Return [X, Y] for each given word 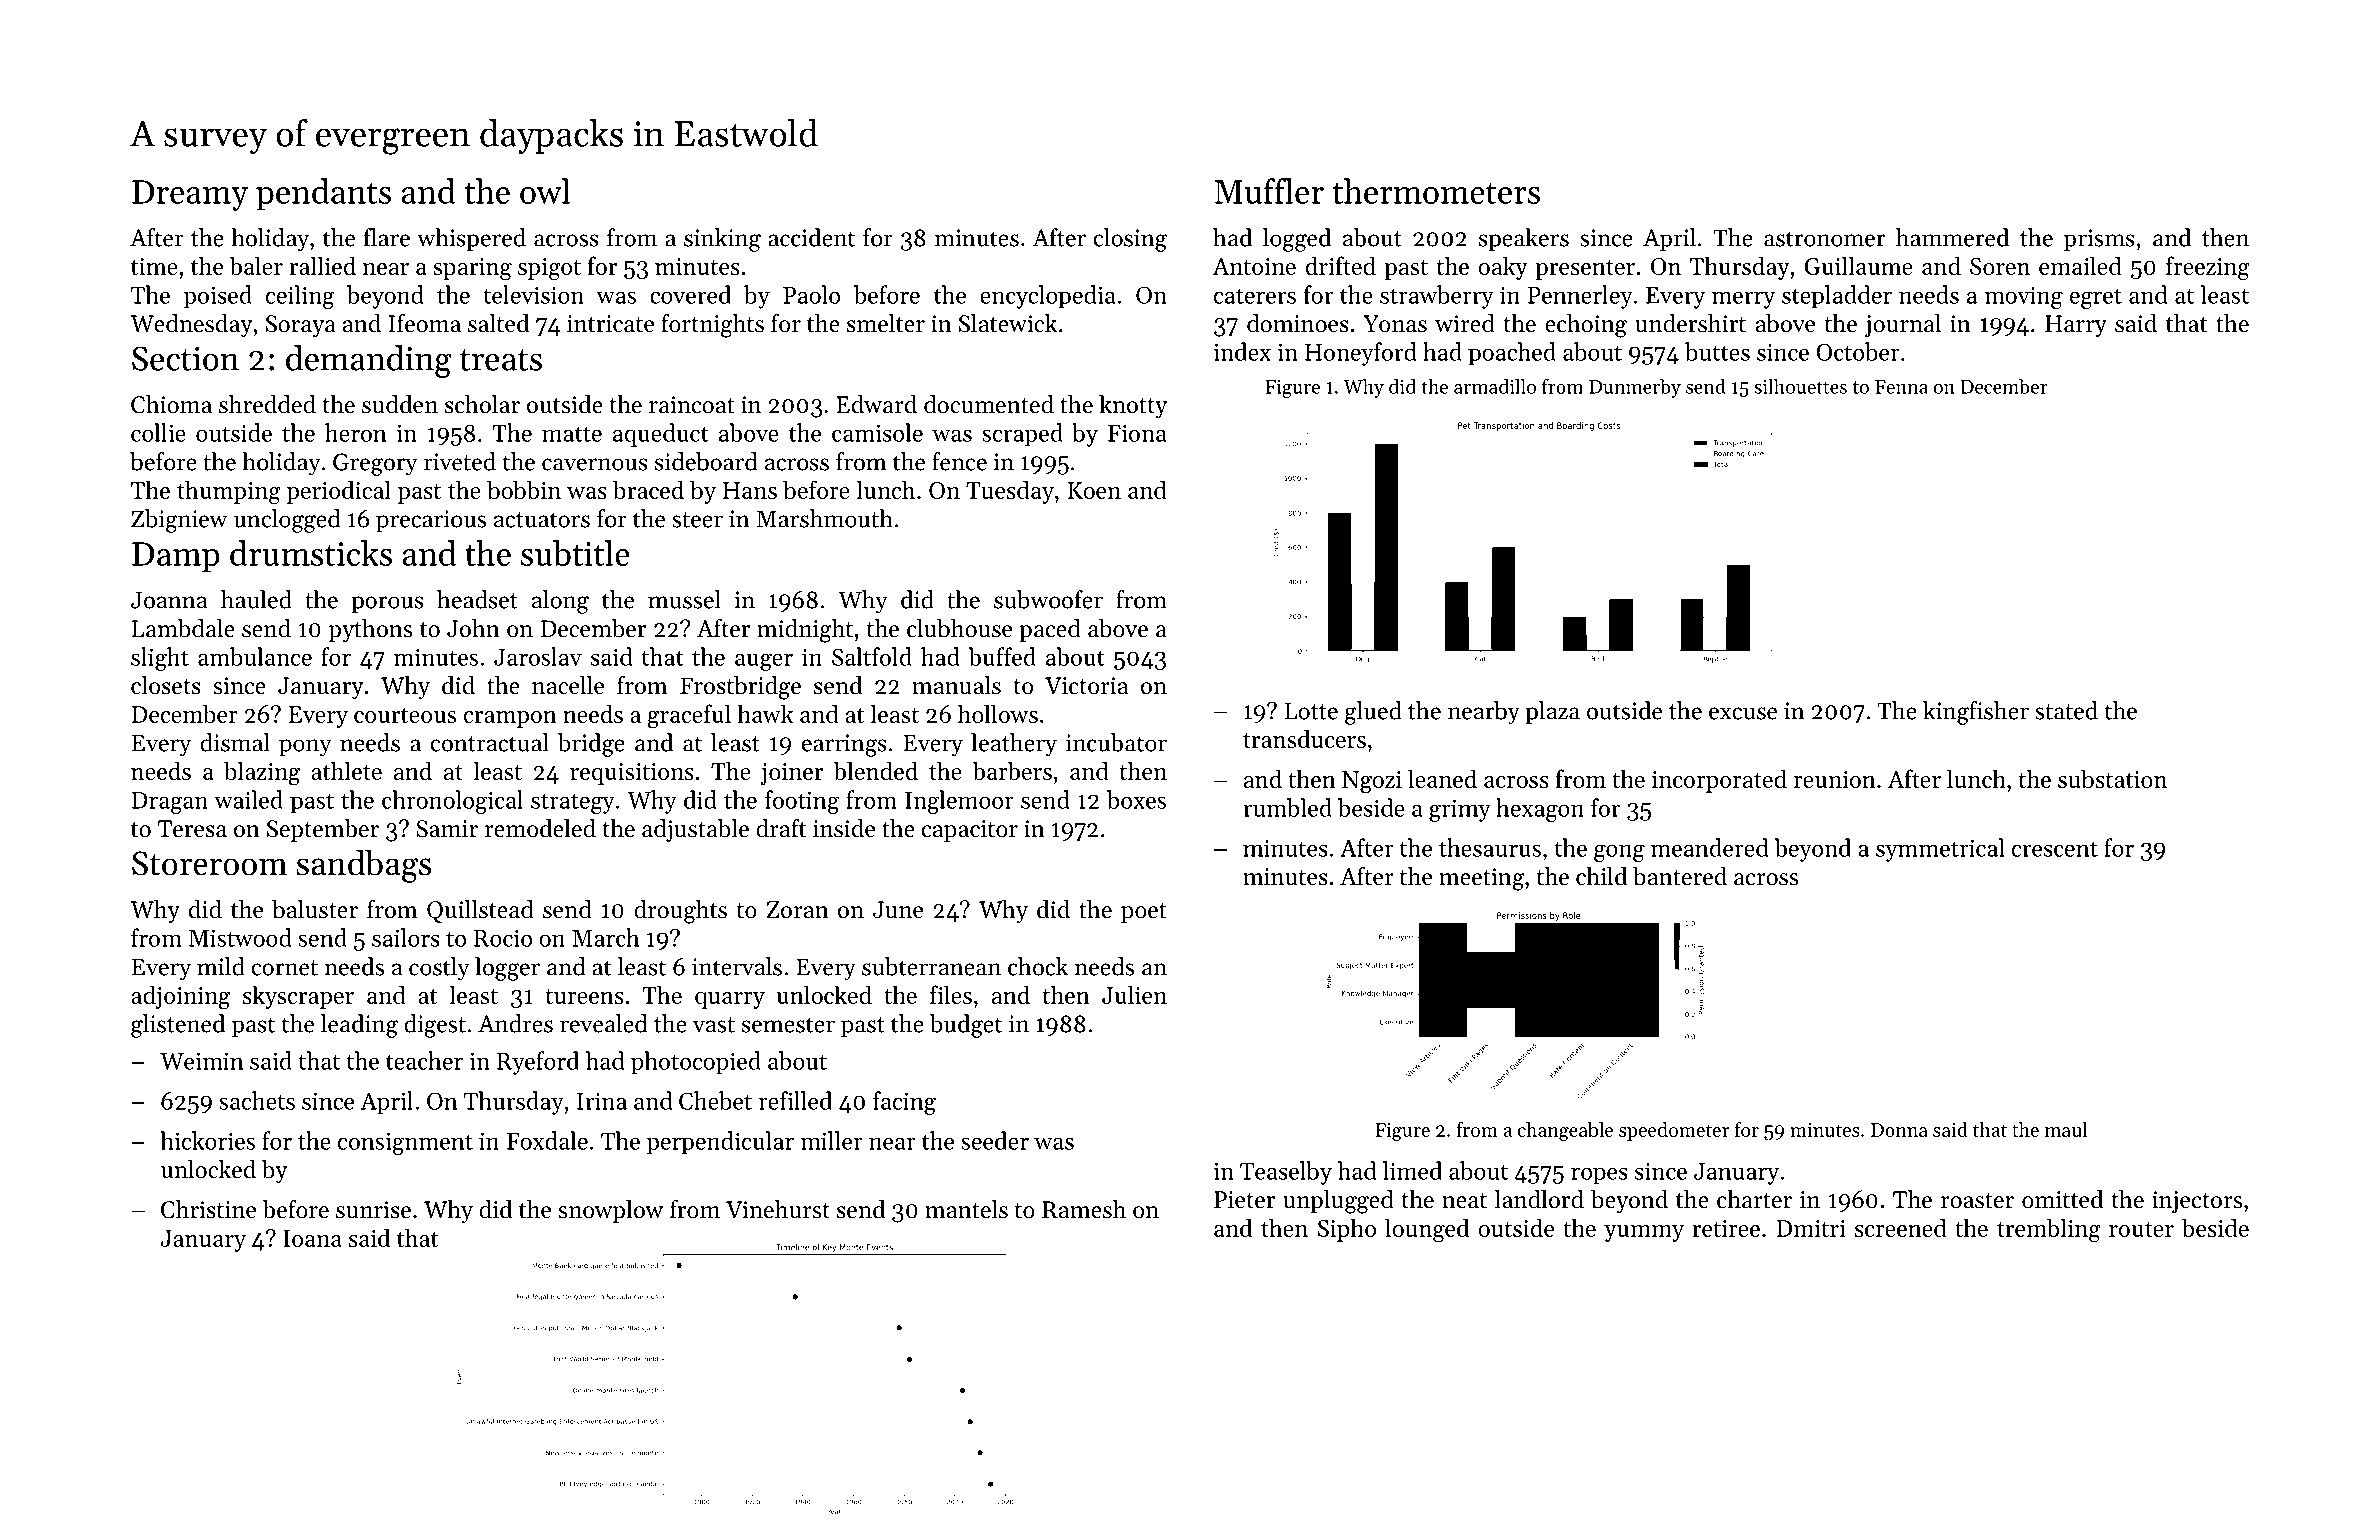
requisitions [632, 774]
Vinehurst [778, 1209]
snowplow [610, 1211]
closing [1130, 240]
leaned [1442, 778]
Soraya [301, 326]
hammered [1952, 237]
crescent [2055, 849]
